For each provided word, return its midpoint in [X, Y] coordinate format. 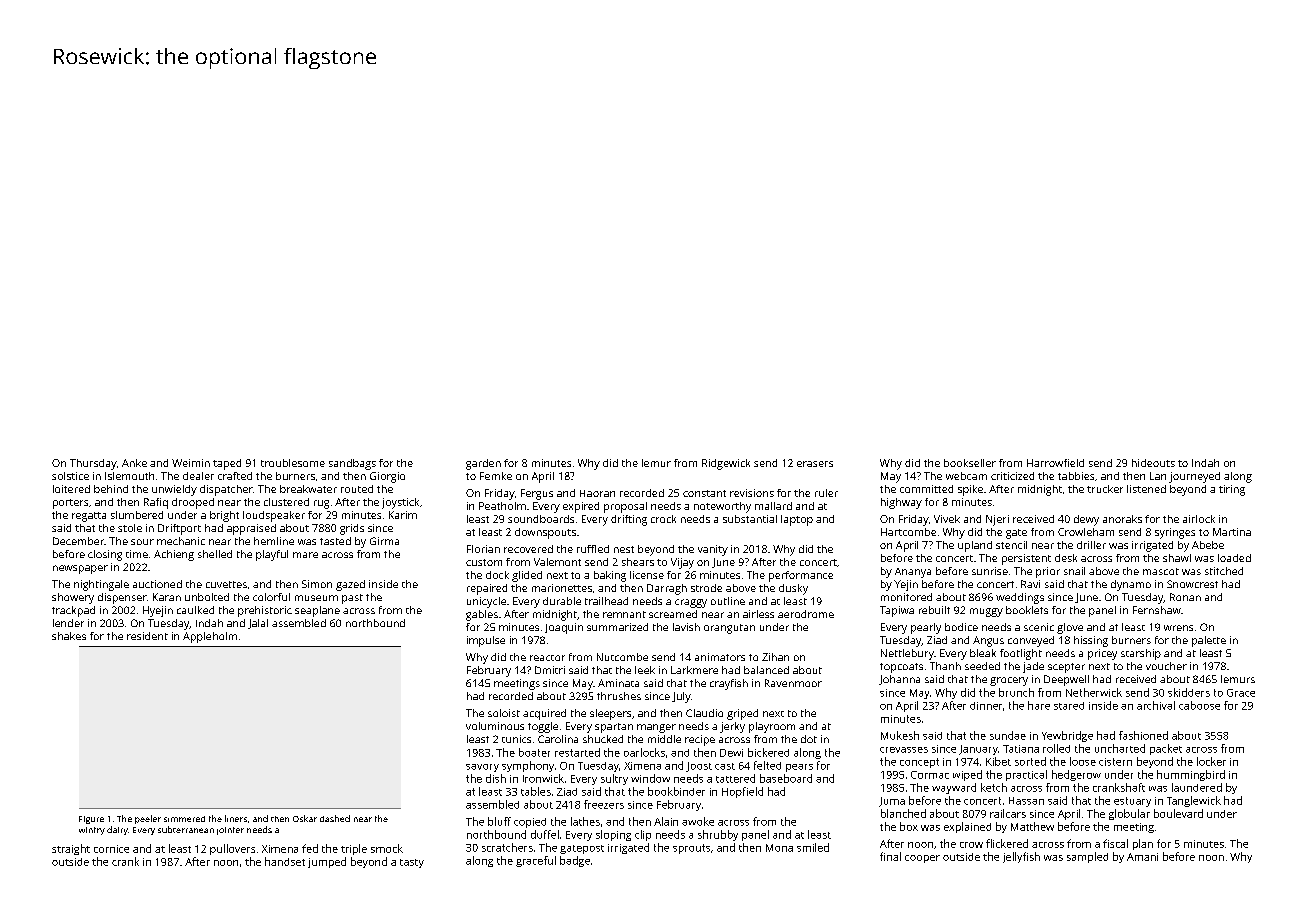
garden [483, 464]
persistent [1026, 559]
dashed [335, 818]
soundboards [541, 519]
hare [1039, 705]
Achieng [174, 555]
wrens [1178, 628]
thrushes [619, 696]
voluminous [495, 726]
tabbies [1076, 476]
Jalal [258, 624]
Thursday [93, 464]
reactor [547, 658]
